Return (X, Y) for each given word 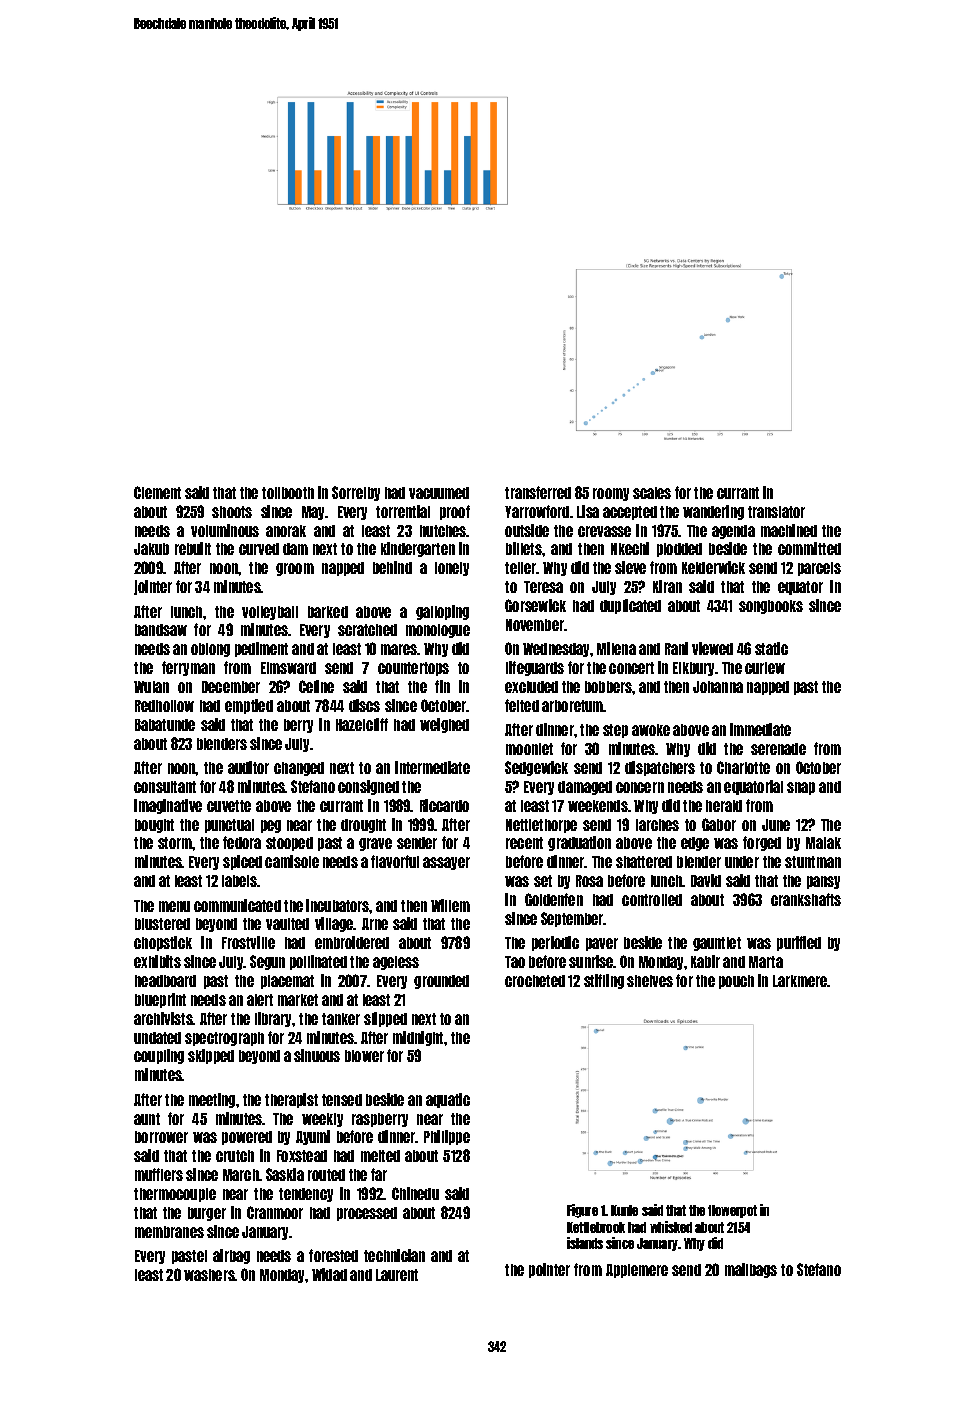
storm (175, 843)
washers (209, 1275)
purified (799, 943)
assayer (446, 863)
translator (776, 512)
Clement (157, 492)
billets (524, 548)
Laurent (397, 1275)
